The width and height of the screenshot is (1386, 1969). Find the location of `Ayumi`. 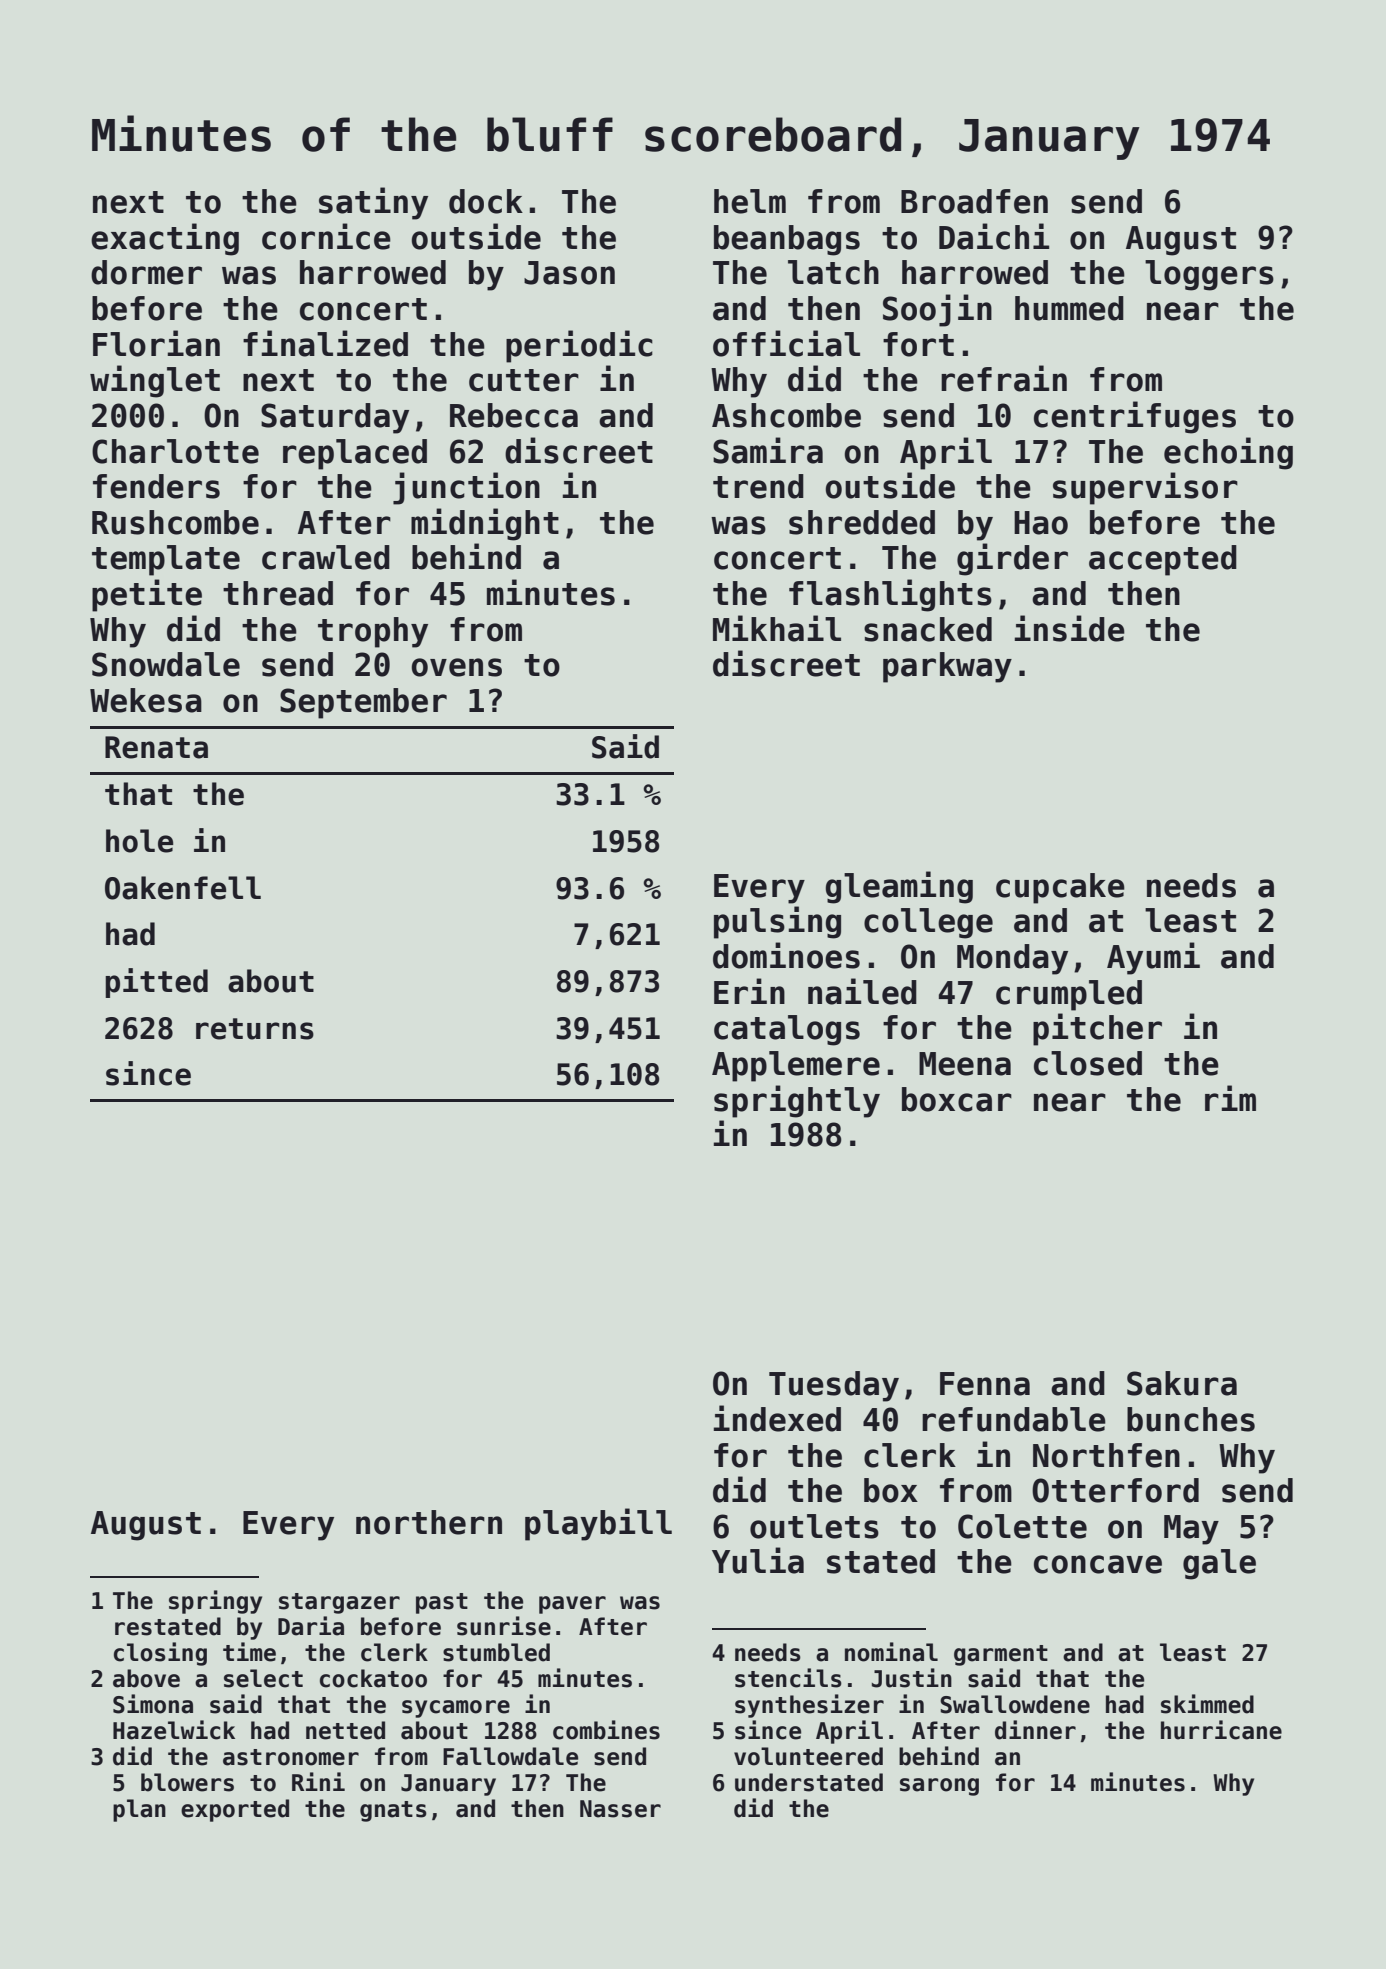

Ayumi is located at coordinates (1153, 958).
